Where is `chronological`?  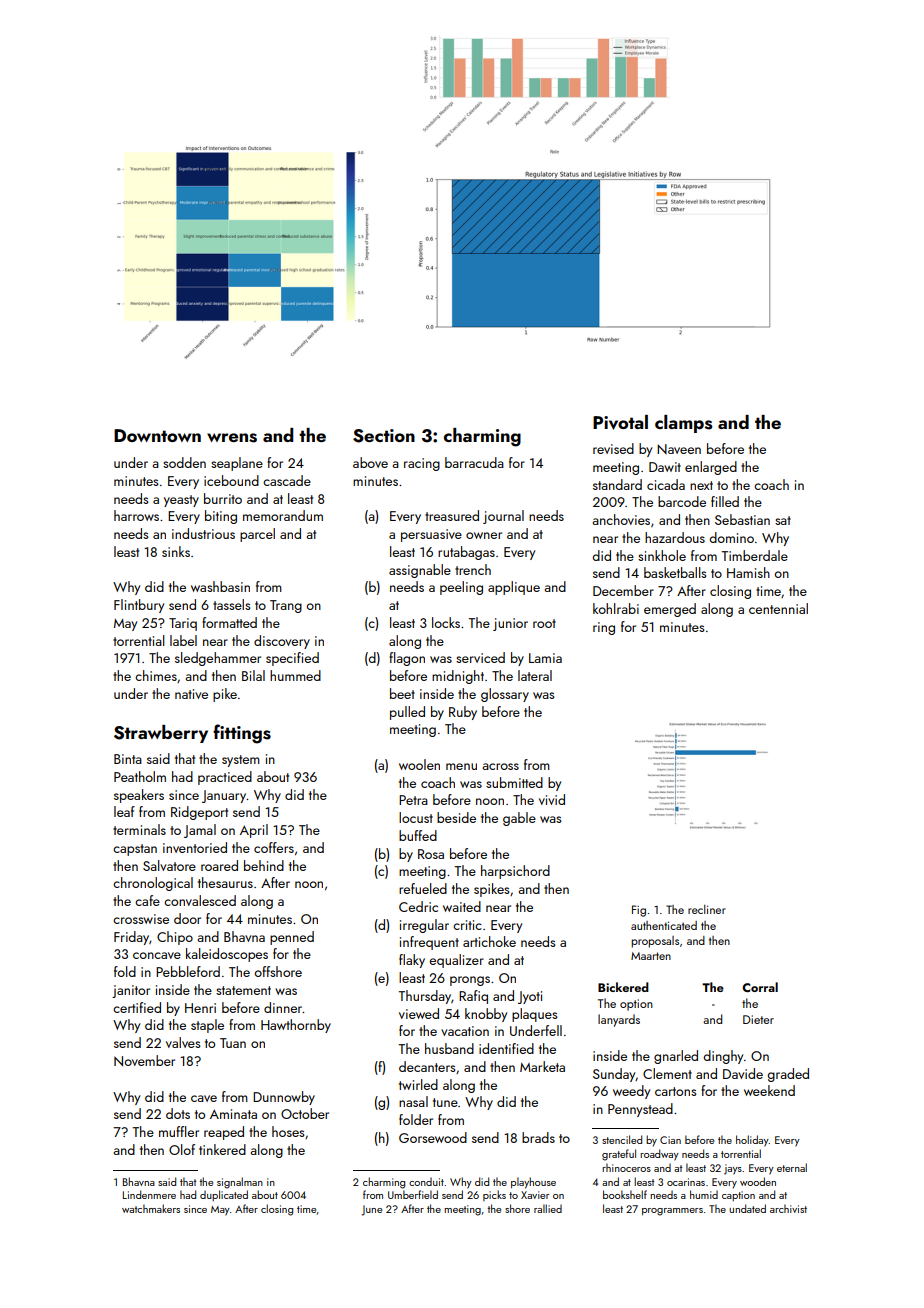 chronological is located at coordinates (153, 884).
